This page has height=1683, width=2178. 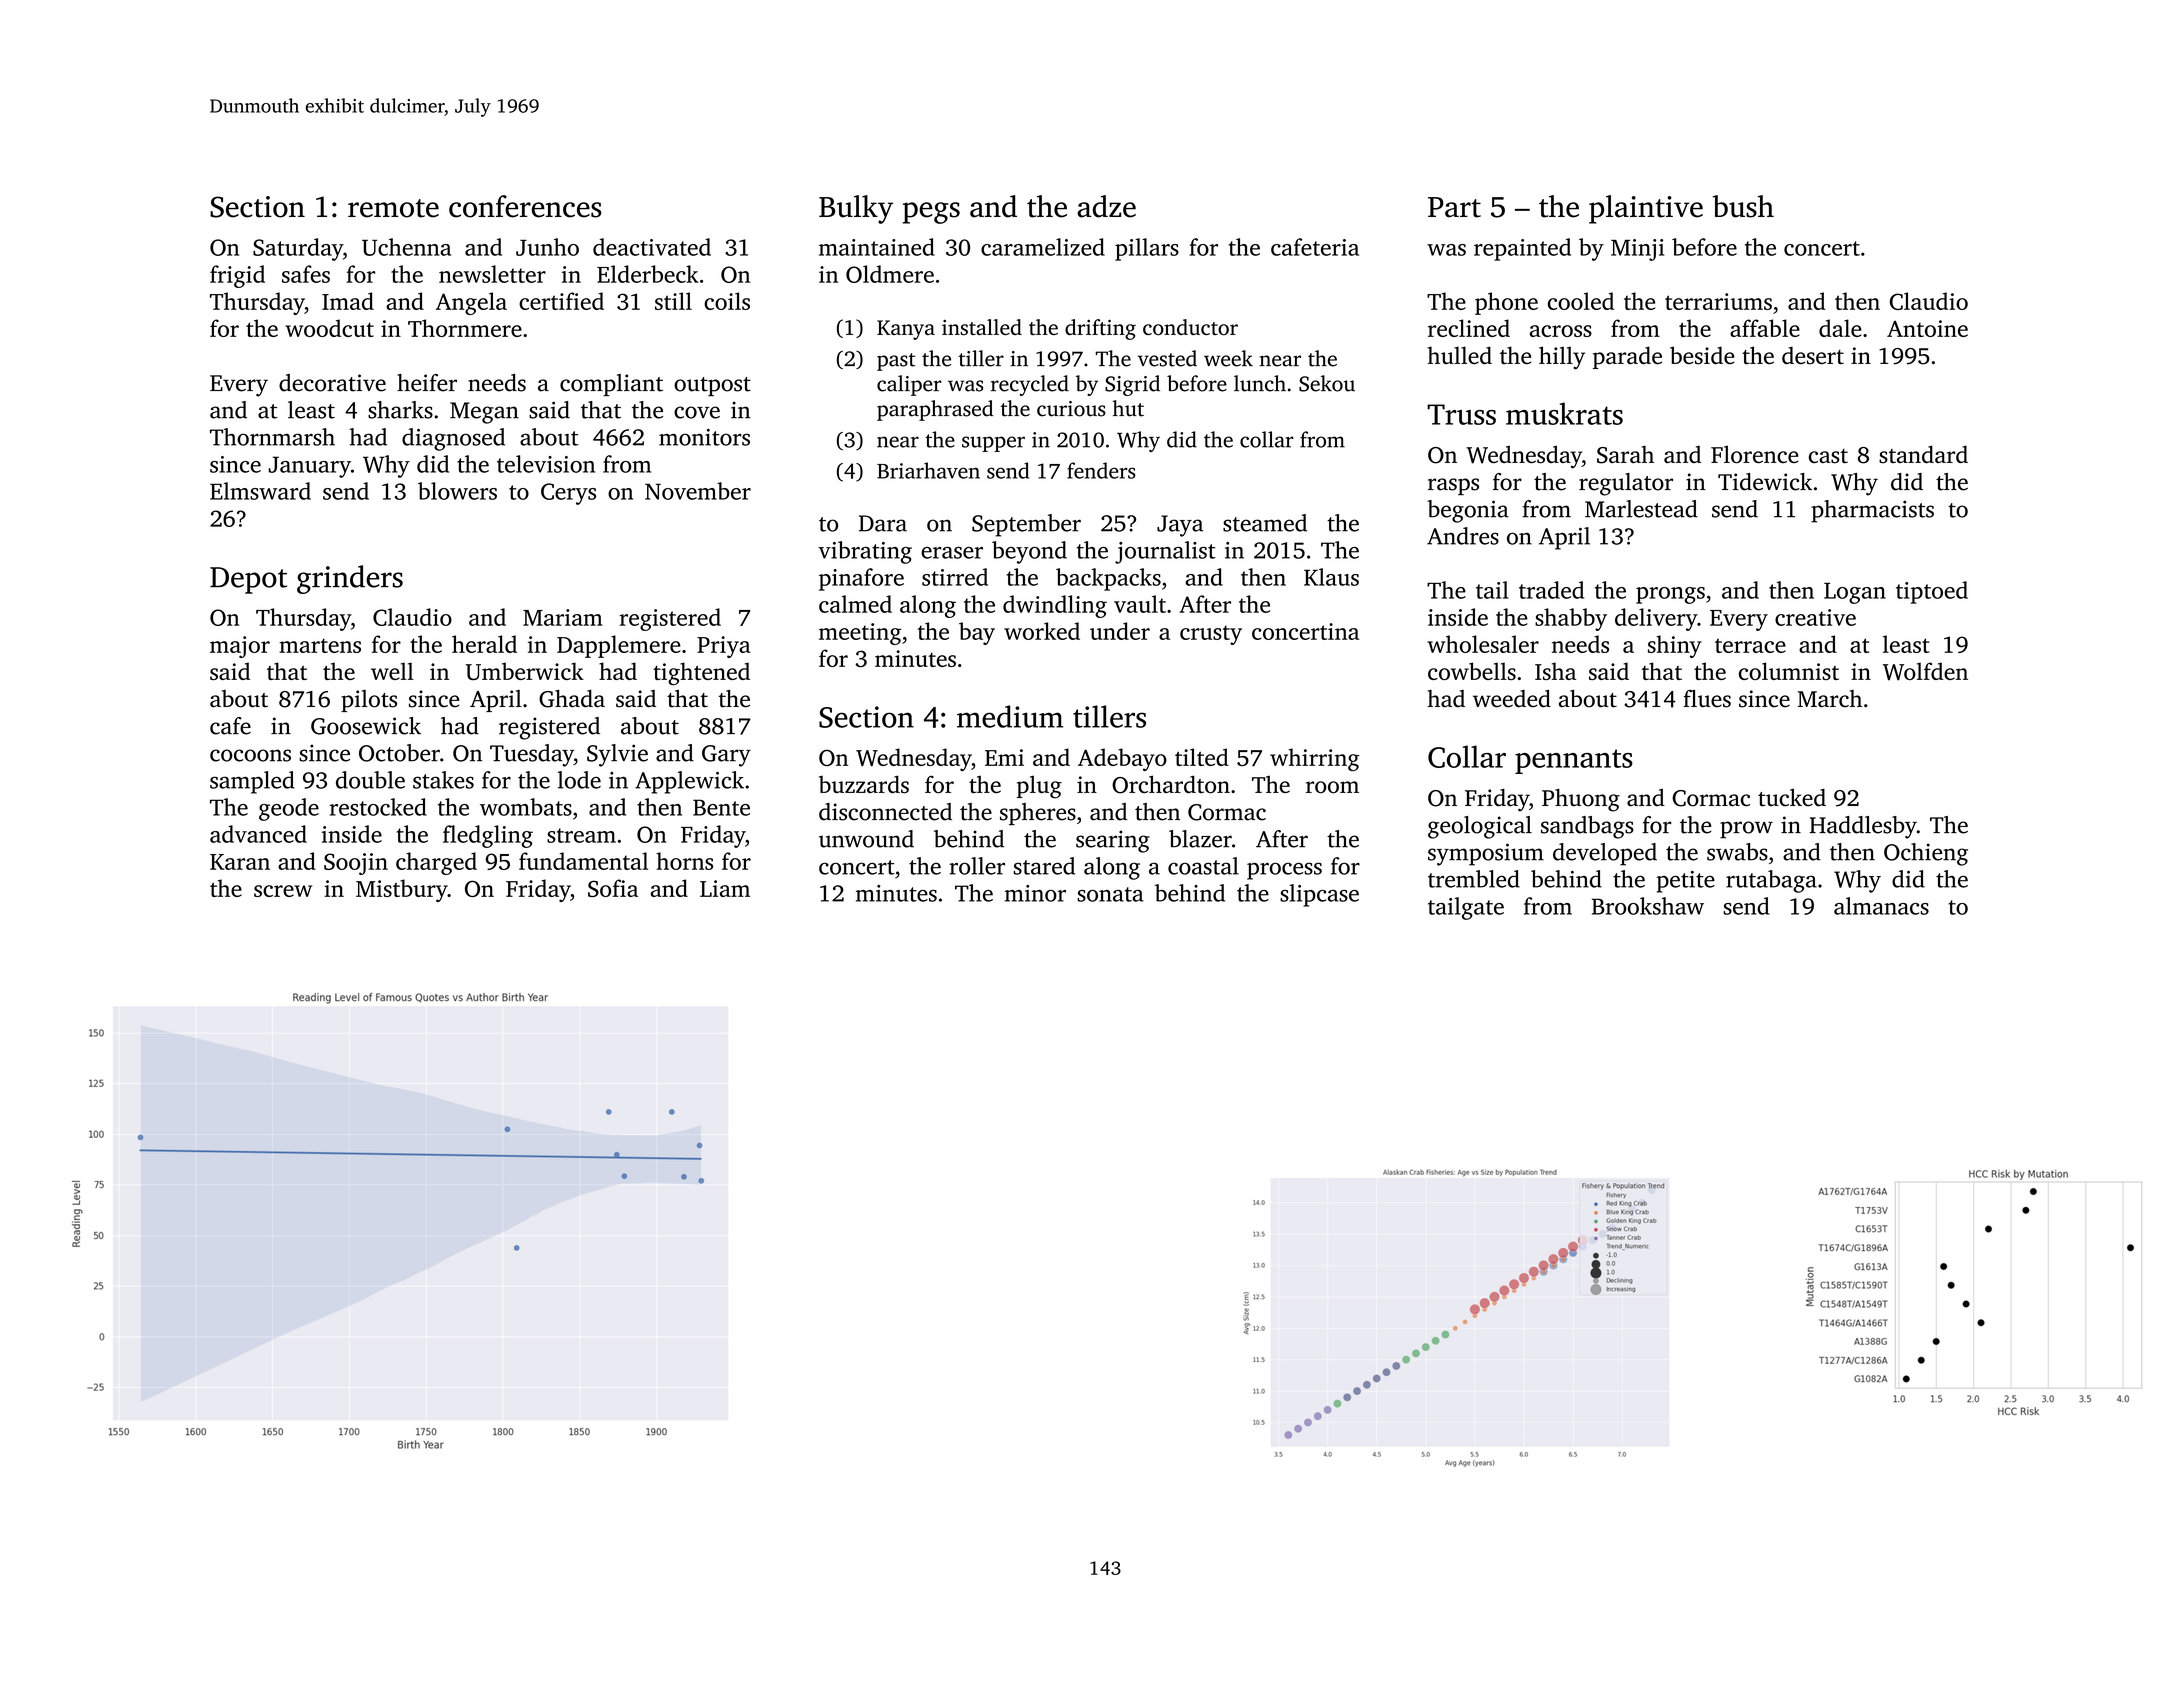 What do you see at coordinates (1454, 207) in the page?
I see `Part` at bounding box center [1454, 207].
